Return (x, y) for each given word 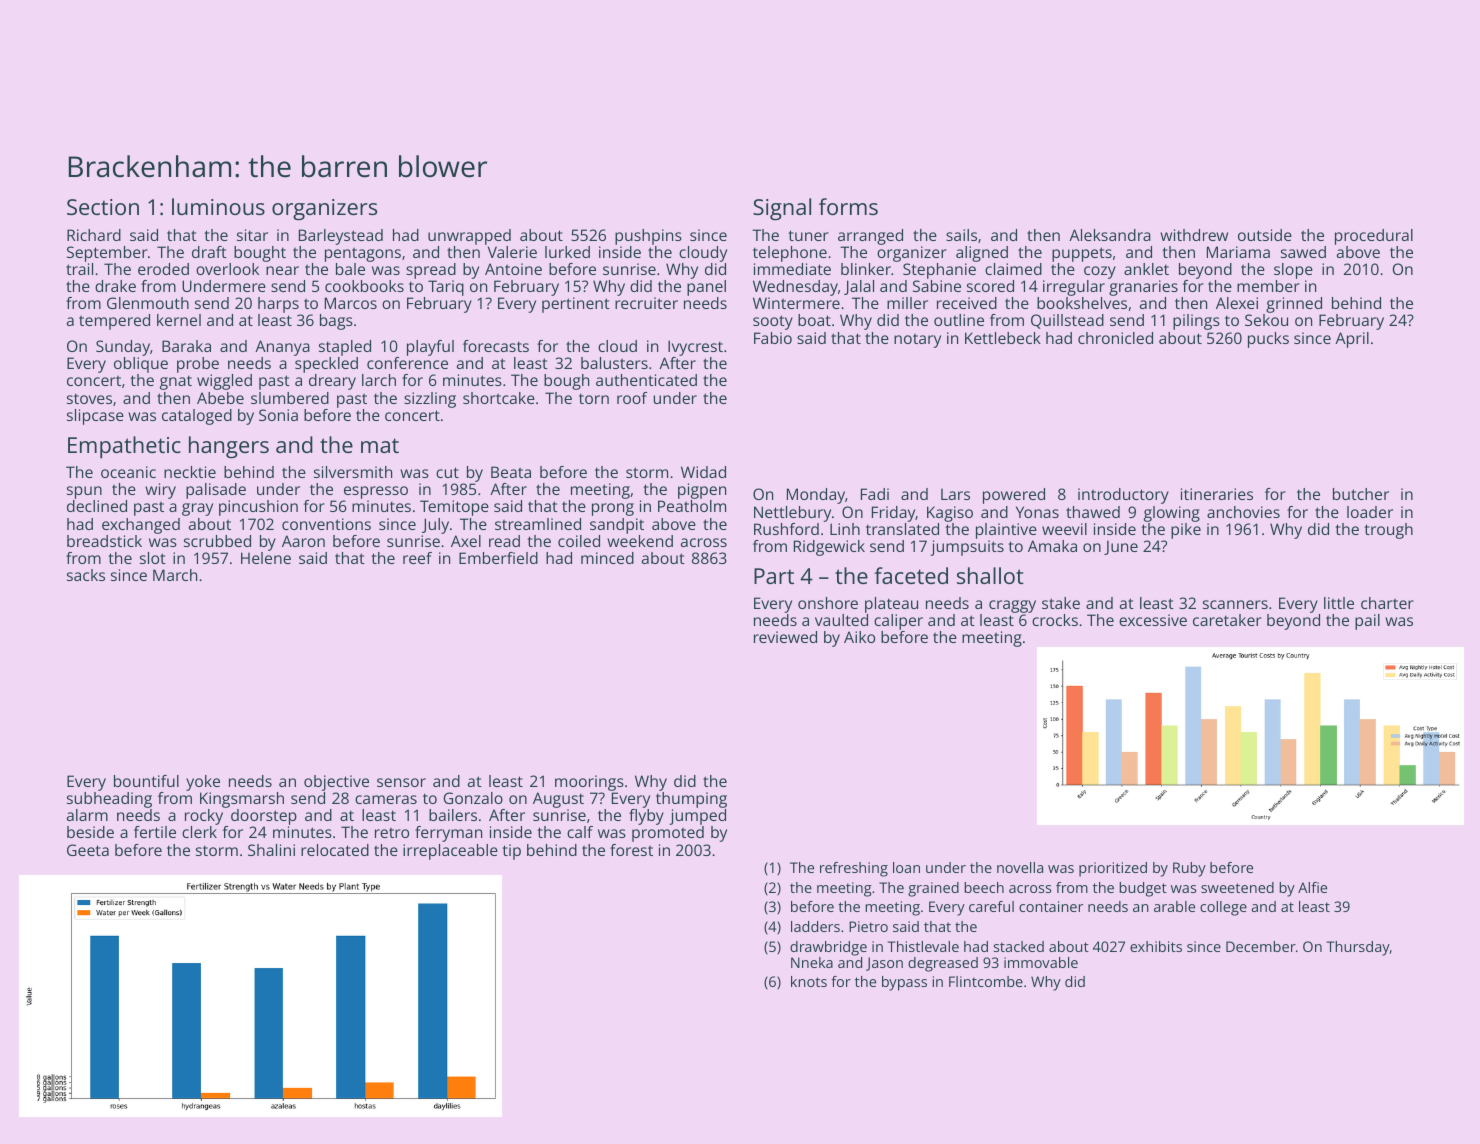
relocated (335, 850)
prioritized (1113, 869)
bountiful (146, 781)
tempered (114, 322)
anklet (1146, 269)
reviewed (785, 637)
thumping (691, 800)
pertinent (576, 305)
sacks (86, 575)
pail (1367, 622)
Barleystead (341, 237)
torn (594, 398)
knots (809, 981)
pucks (1268, 340)
